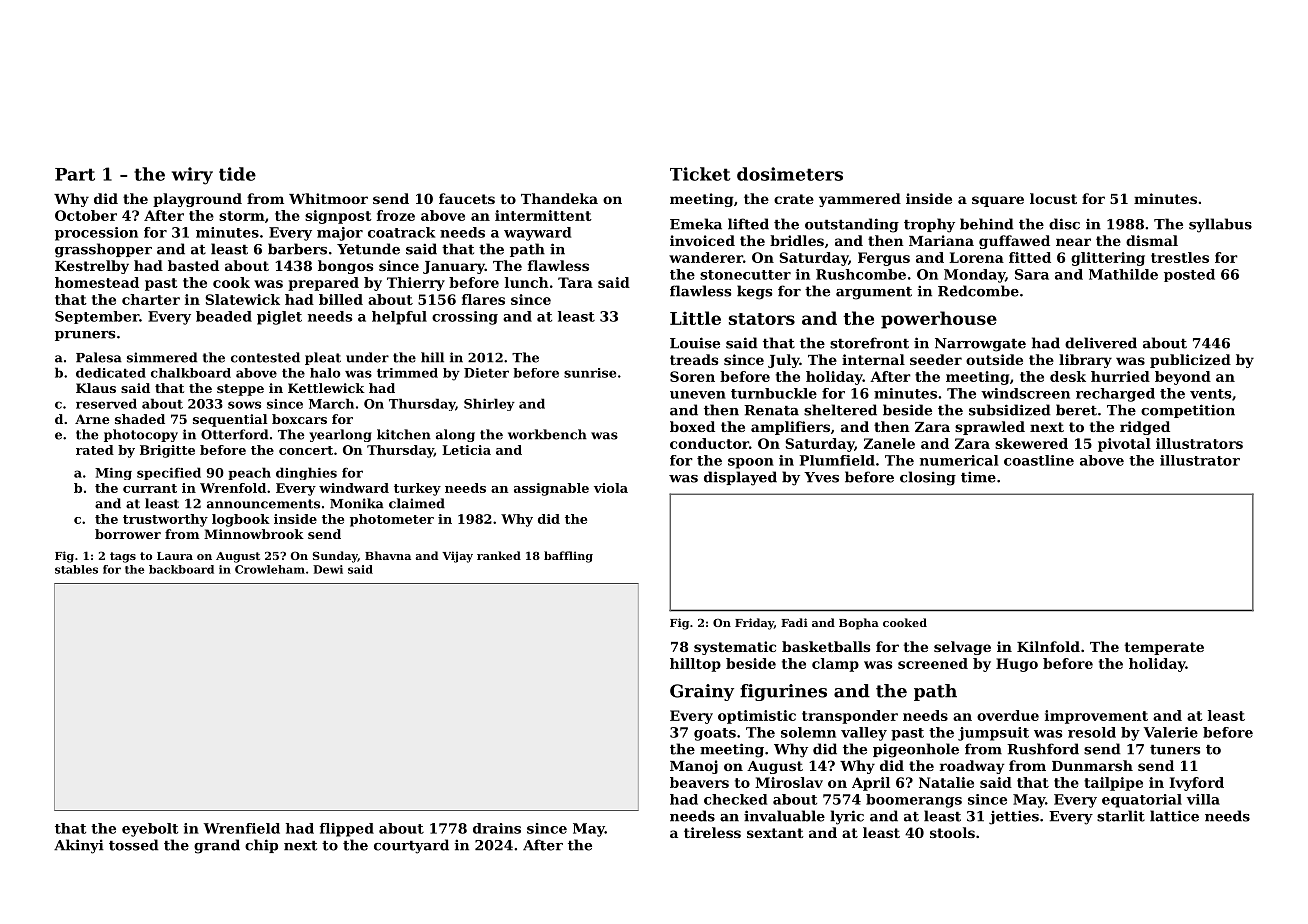 The image size is (1308, 924). What do you see at coordinates (702, 692) in the screenshot?
I see `Grainy` at bounding box center [702, 692].
